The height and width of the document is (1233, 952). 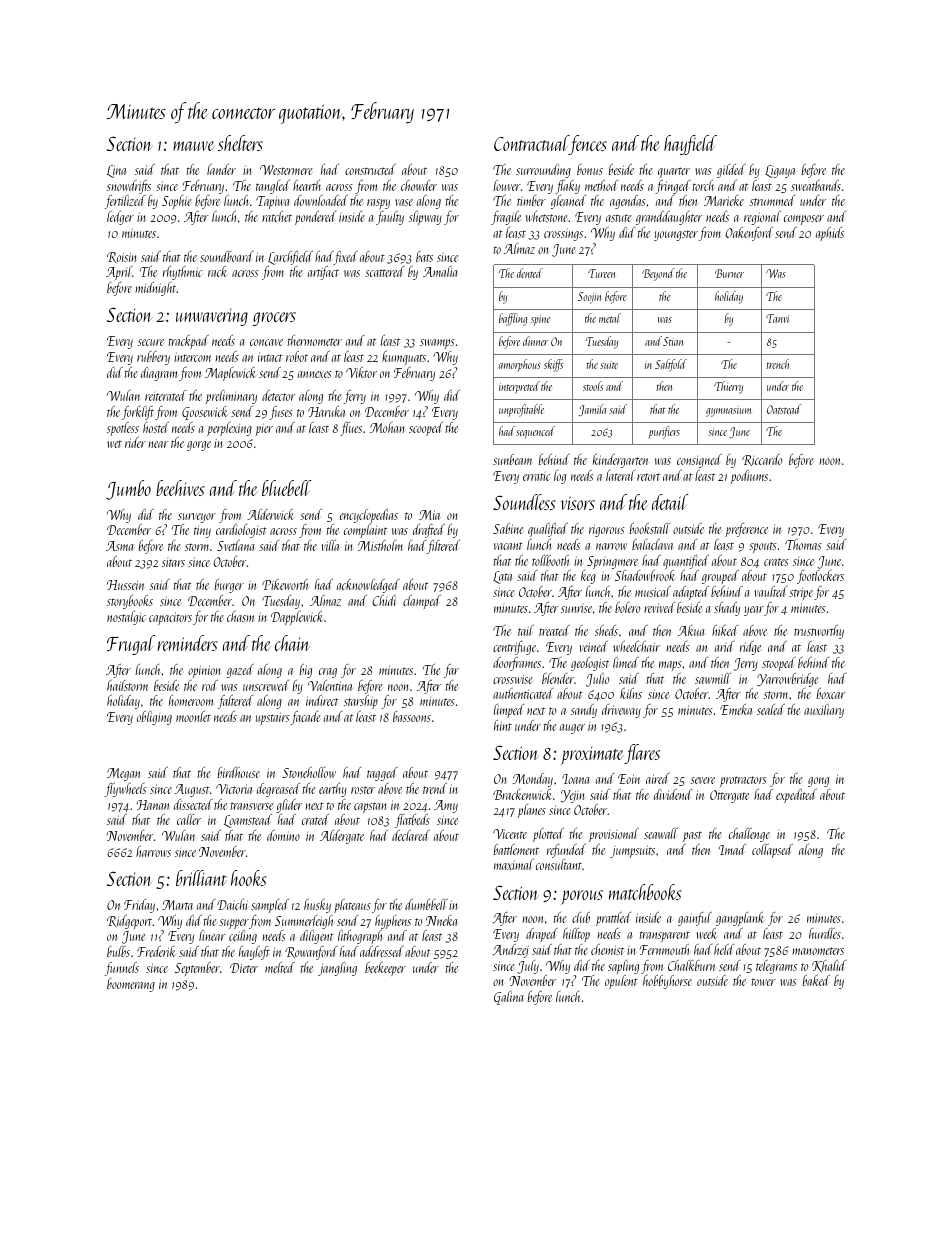 I want to click on matchbooks, so click(x=645, y=892).
